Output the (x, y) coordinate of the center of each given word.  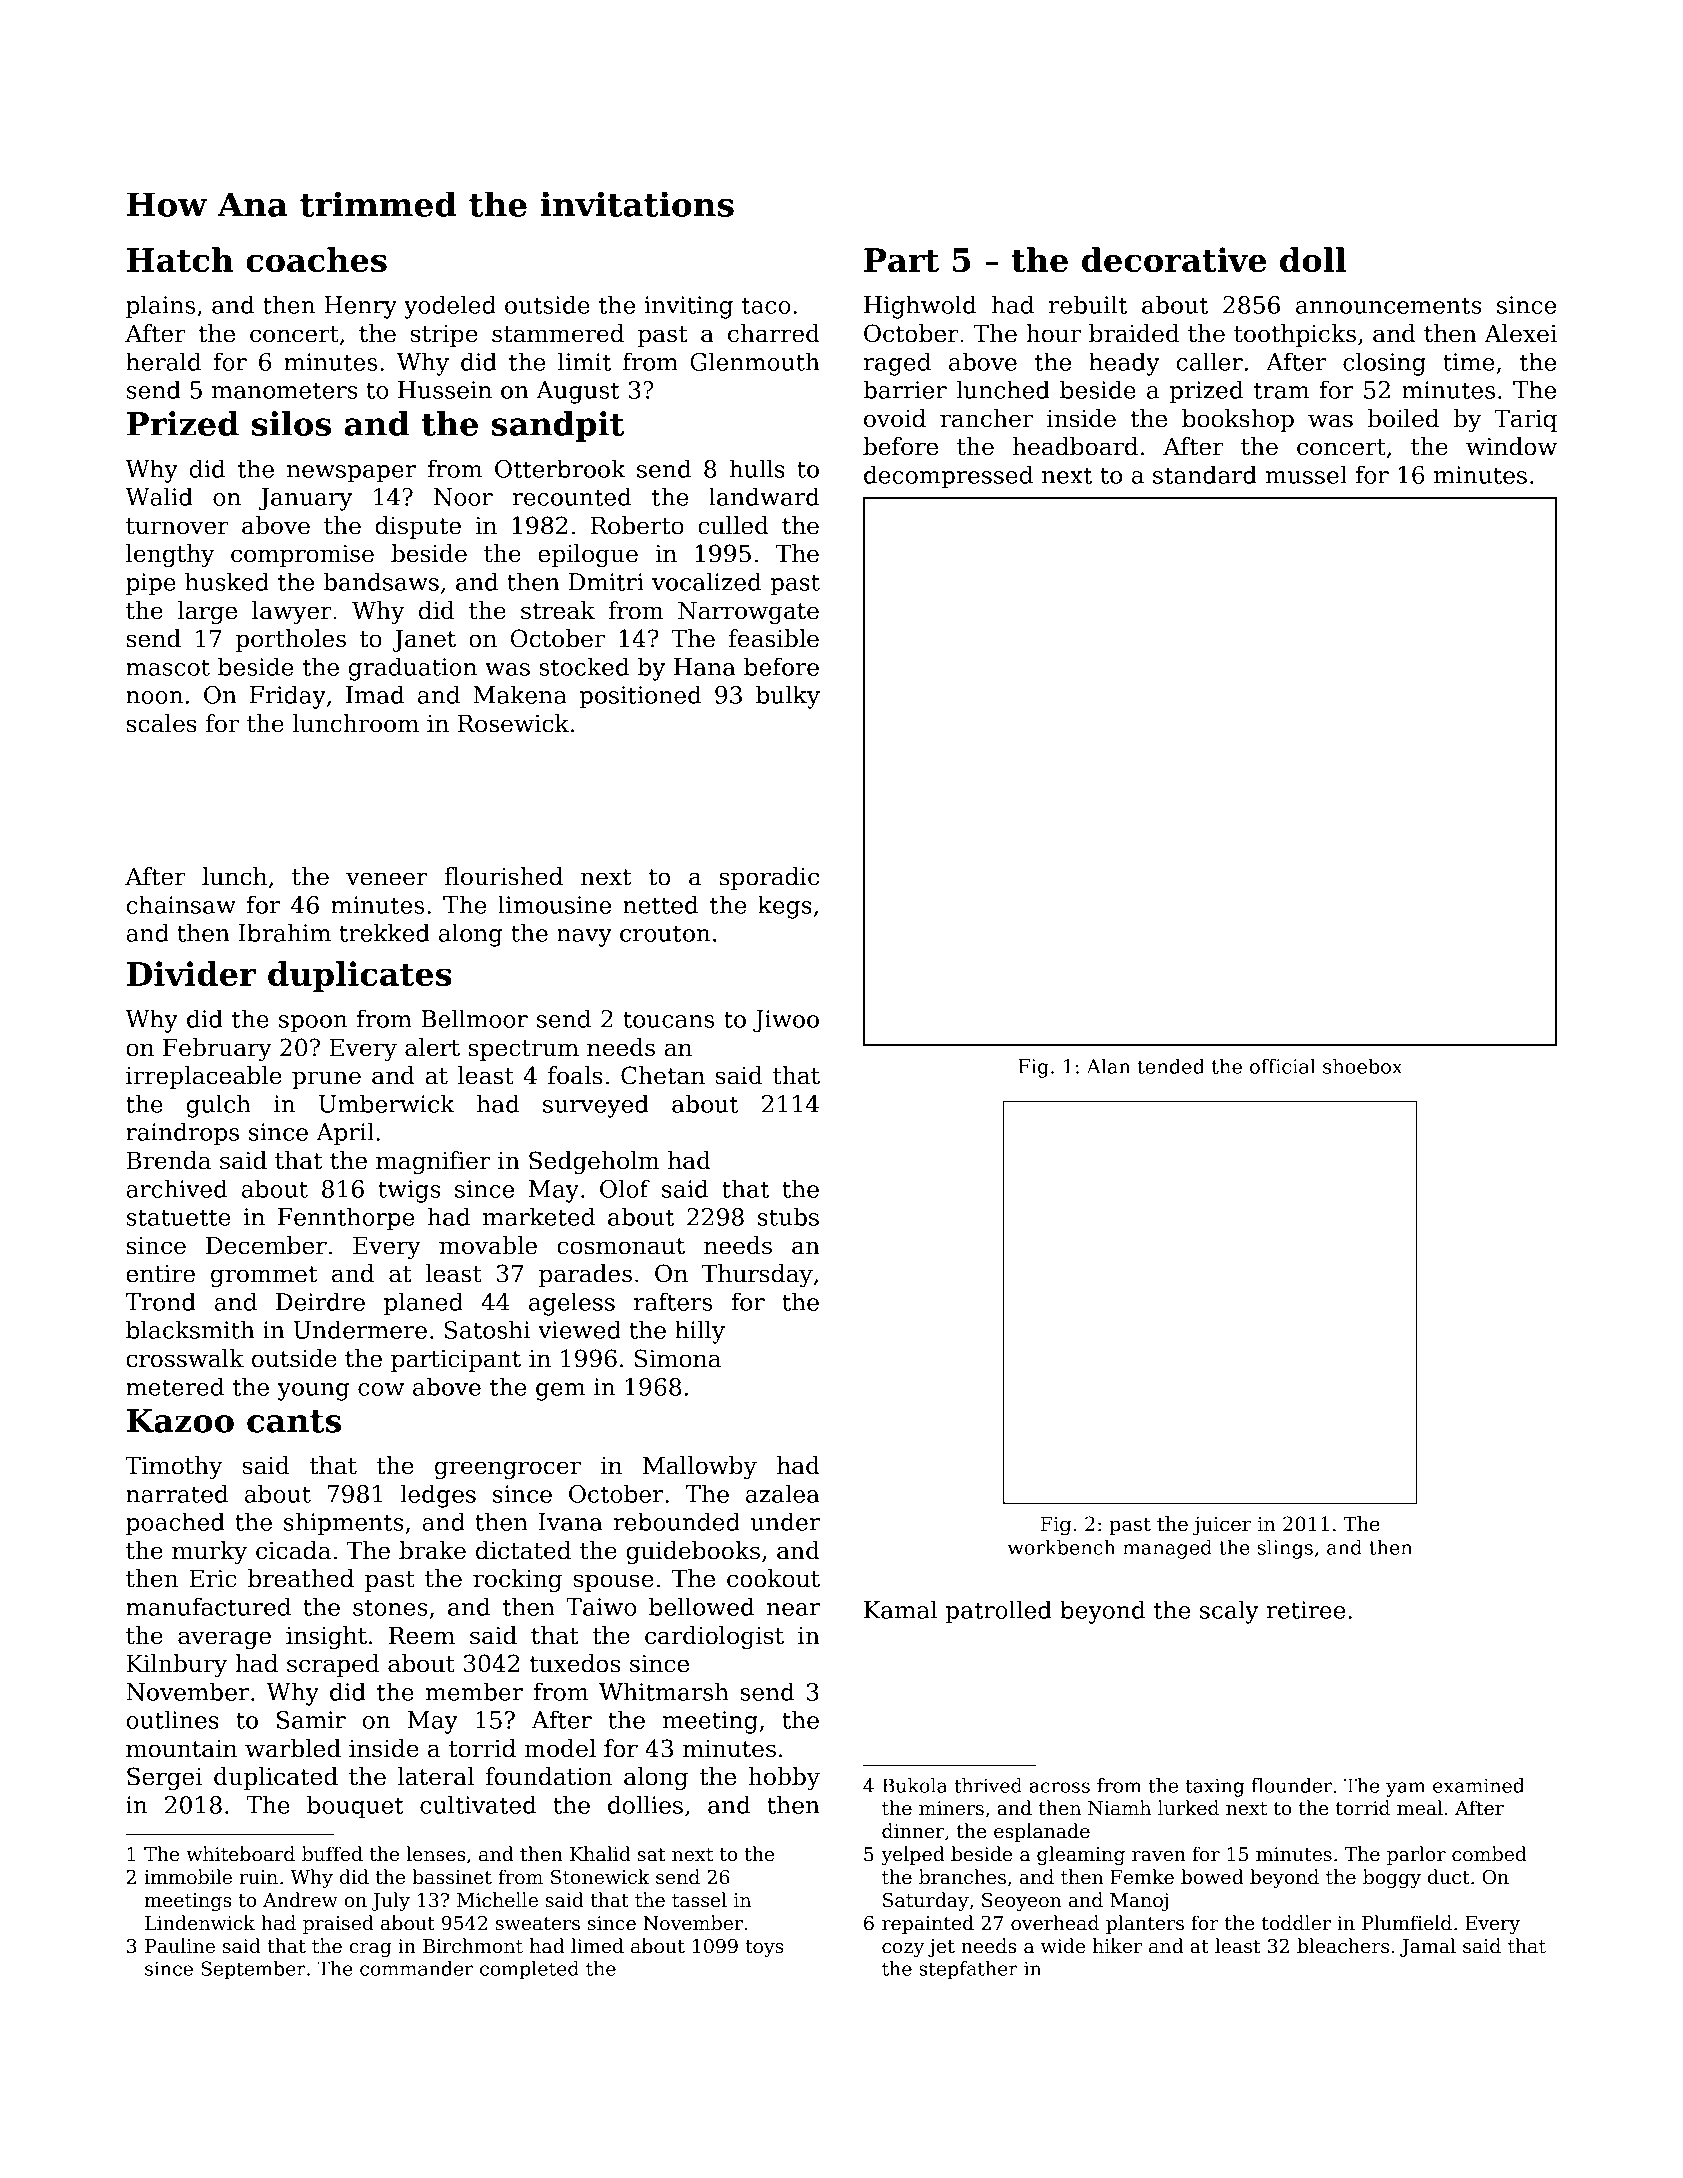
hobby (784, 1778)
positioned (640, 697)
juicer (1222, 1526)
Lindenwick (200, 1923)
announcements (1389, 306)
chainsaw (181, 904)
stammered (558, 333)
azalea (783, 1493)
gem (560, 1392)
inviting (688, 307)
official (1282, 1066)
